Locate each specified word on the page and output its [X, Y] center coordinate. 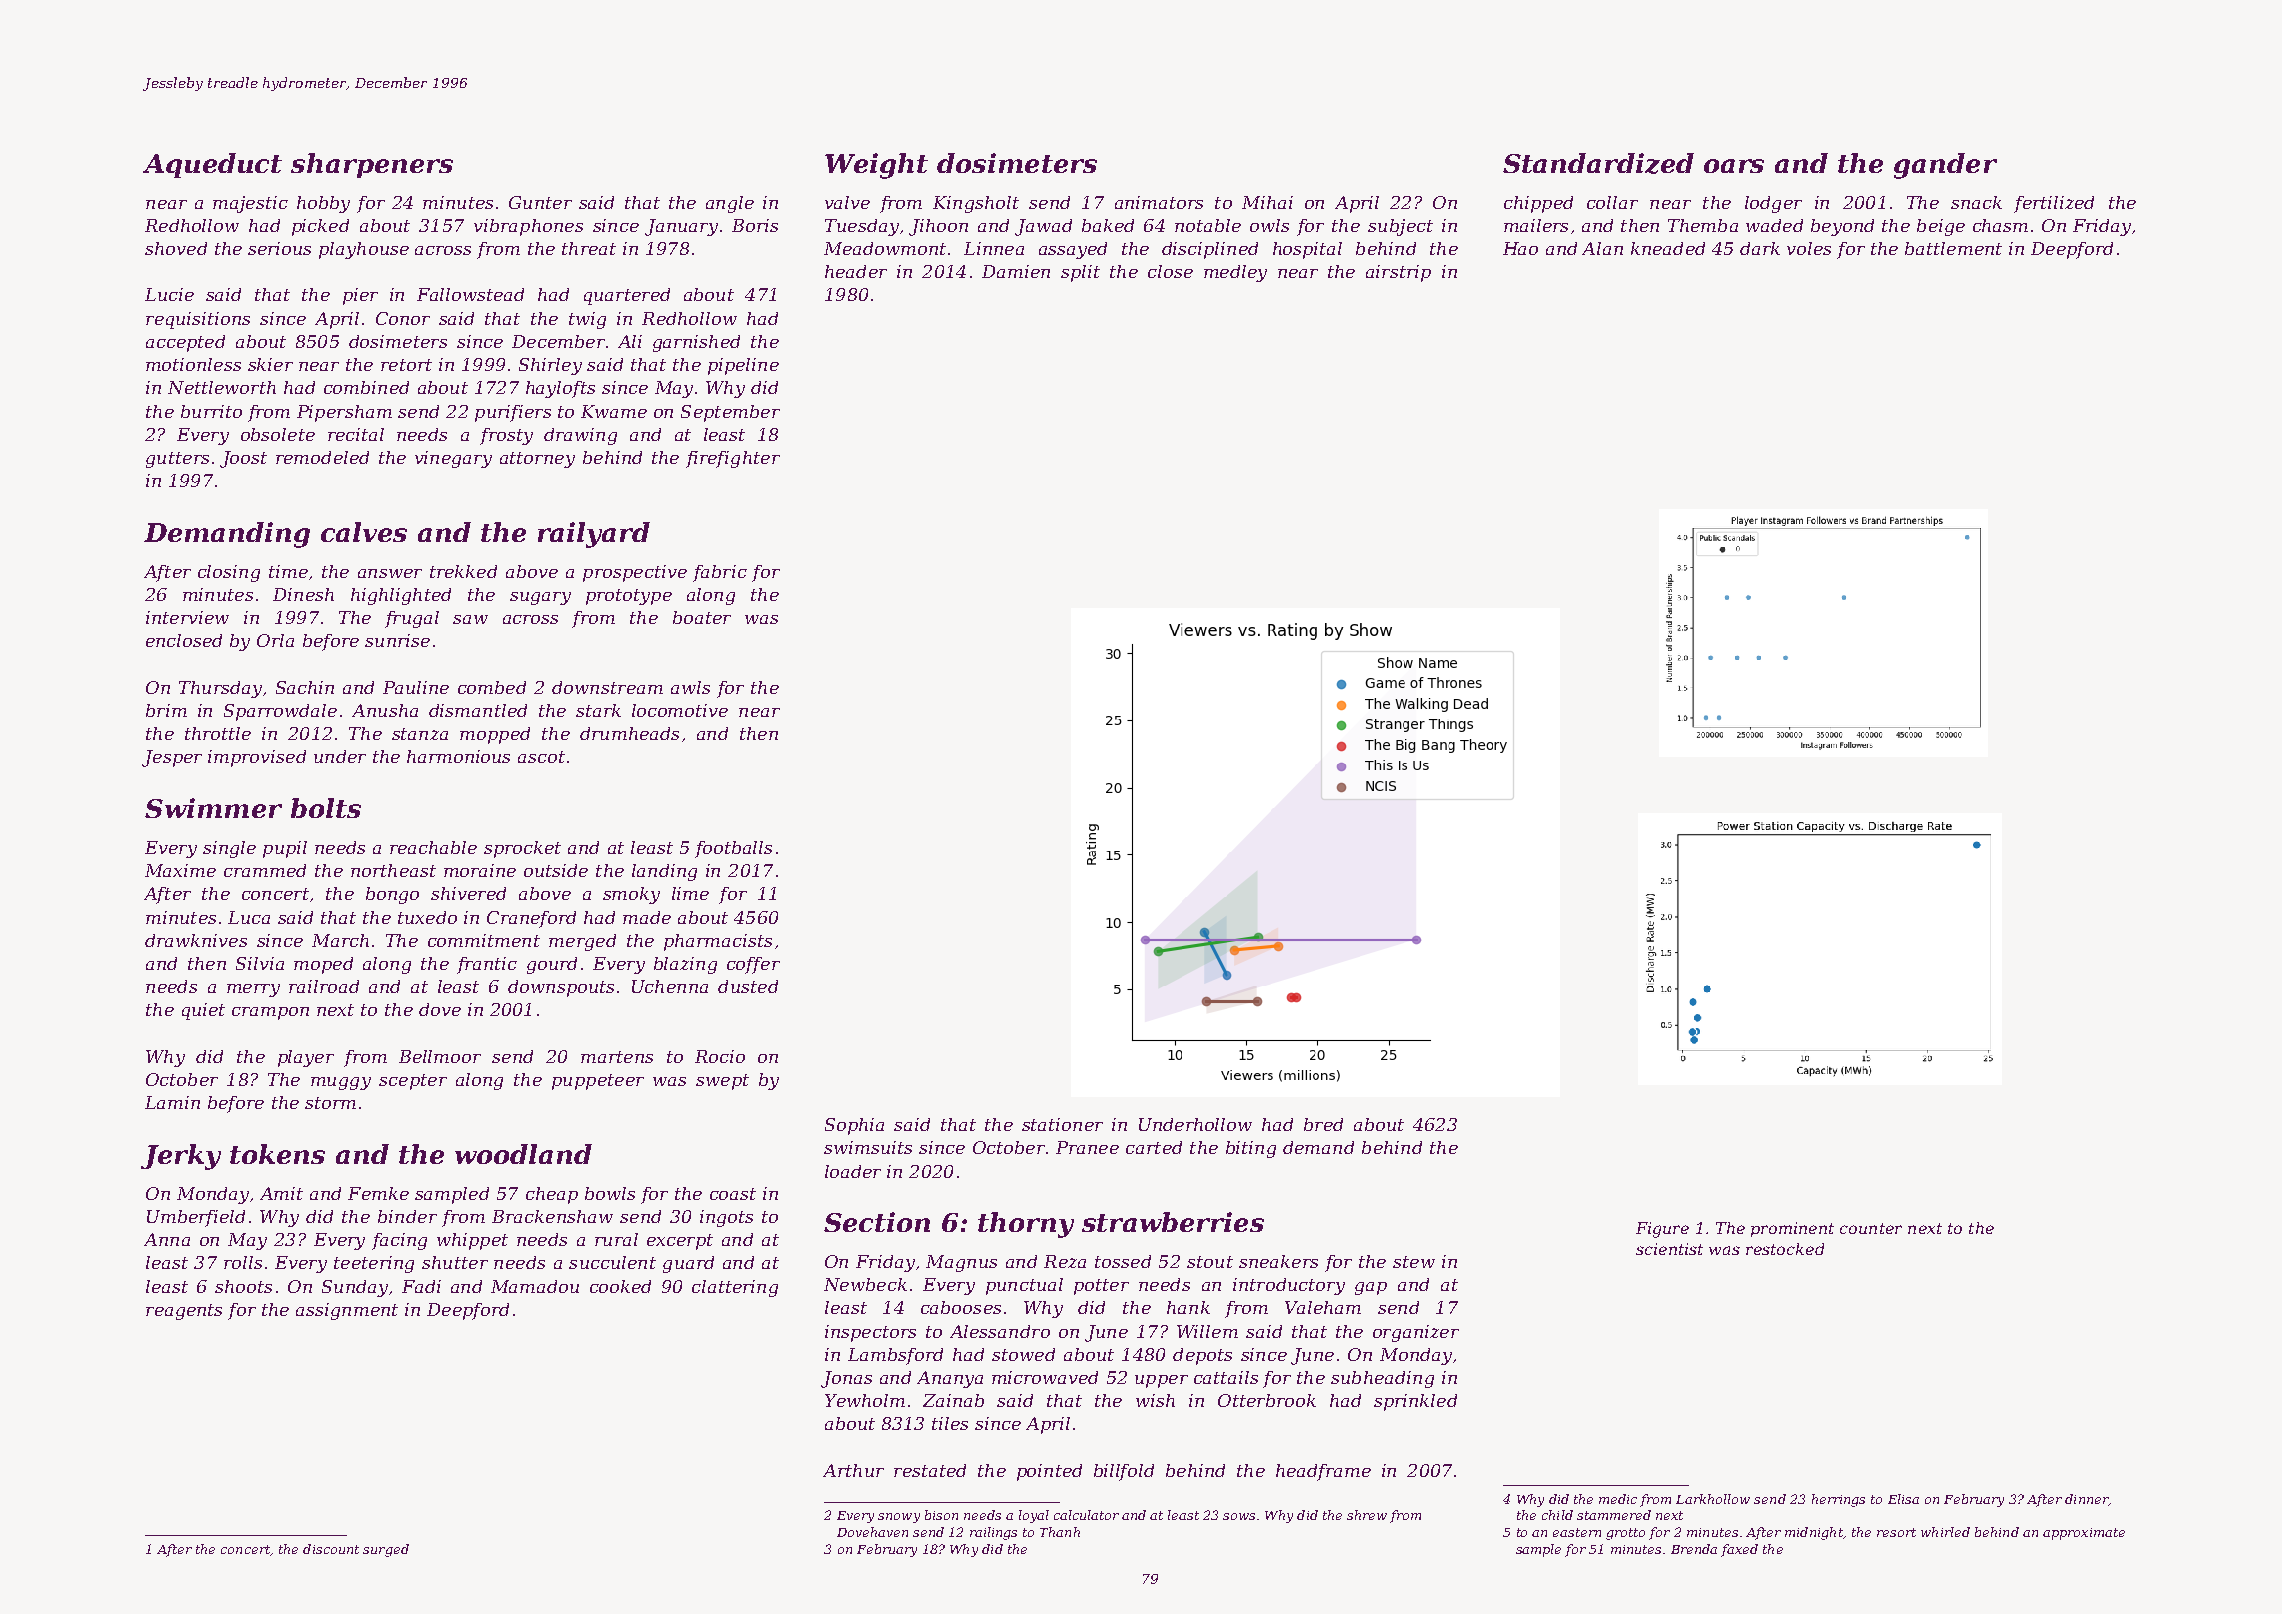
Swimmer [213, 808]
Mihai [1267, 202]
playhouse [364, 250]
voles [1809, 248]
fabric [720, 573]
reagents [184, 1312]
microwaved [1045, 1377]
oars [1734, 166]
